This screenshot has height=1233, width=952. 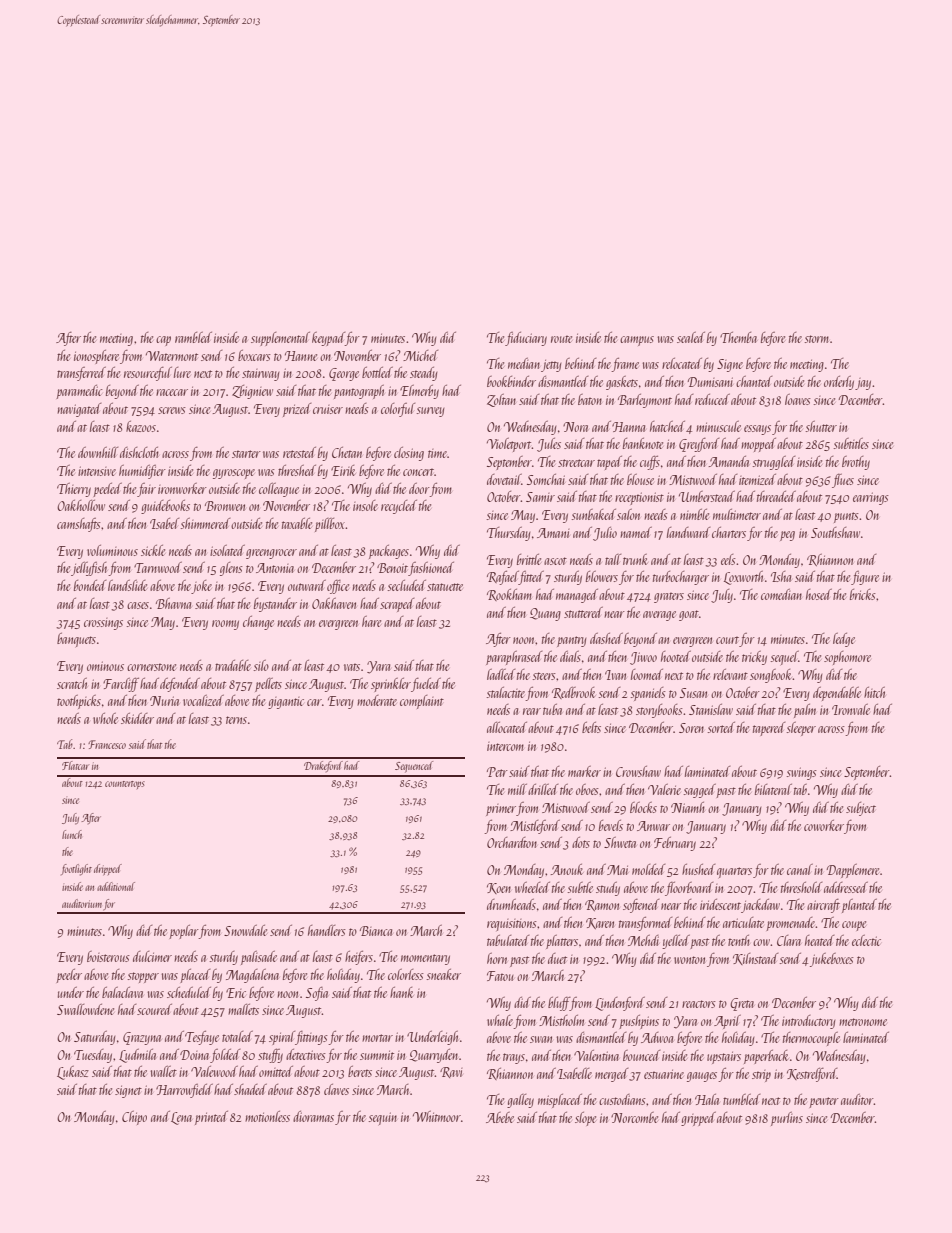 What do you see at coordinates (143, 977) in the screenshot?
I see `stopper` at bounding box center [143, 977].
